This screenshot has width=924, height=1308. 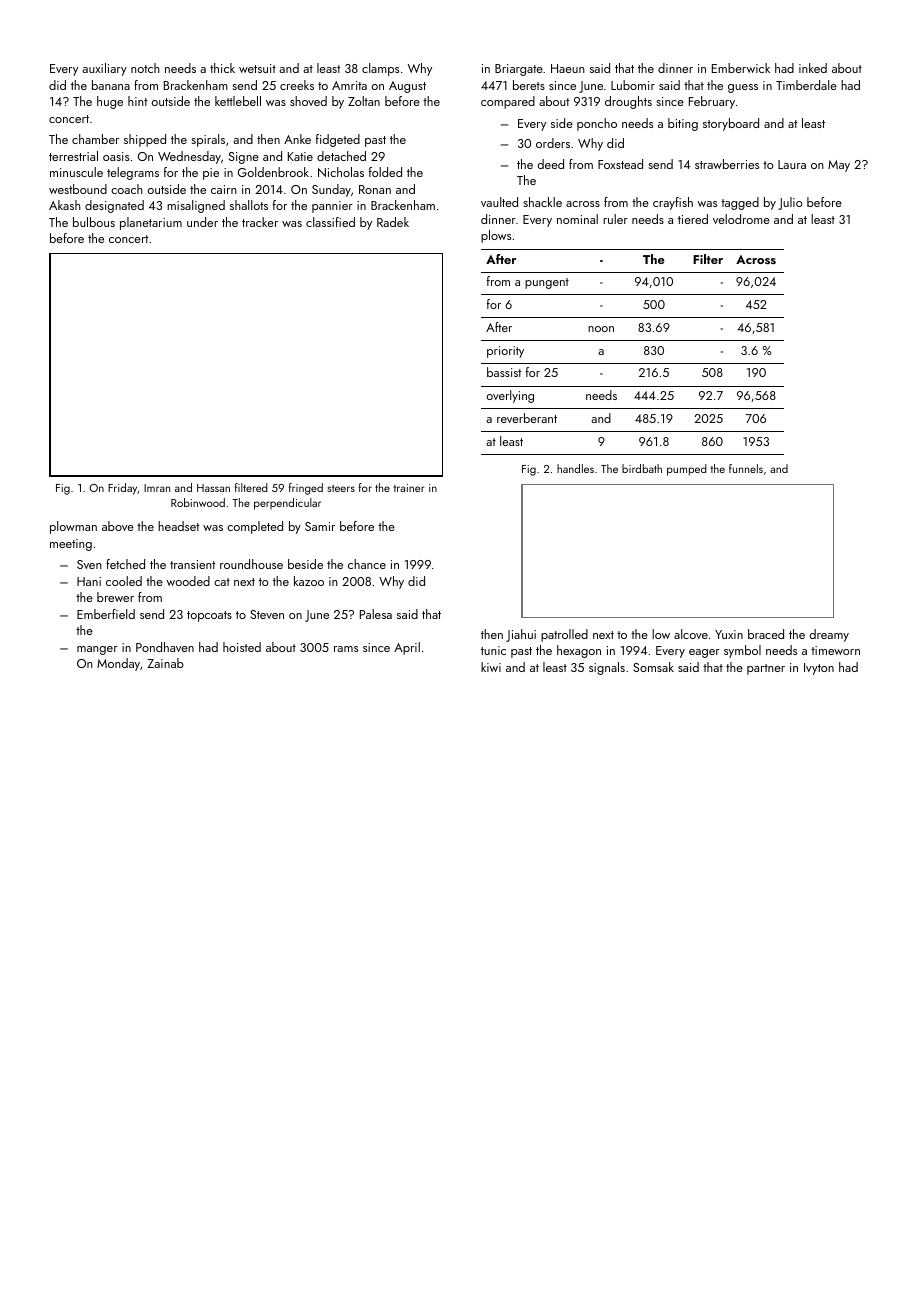 I want to click on kiwi, so click(x=491, y=667).
